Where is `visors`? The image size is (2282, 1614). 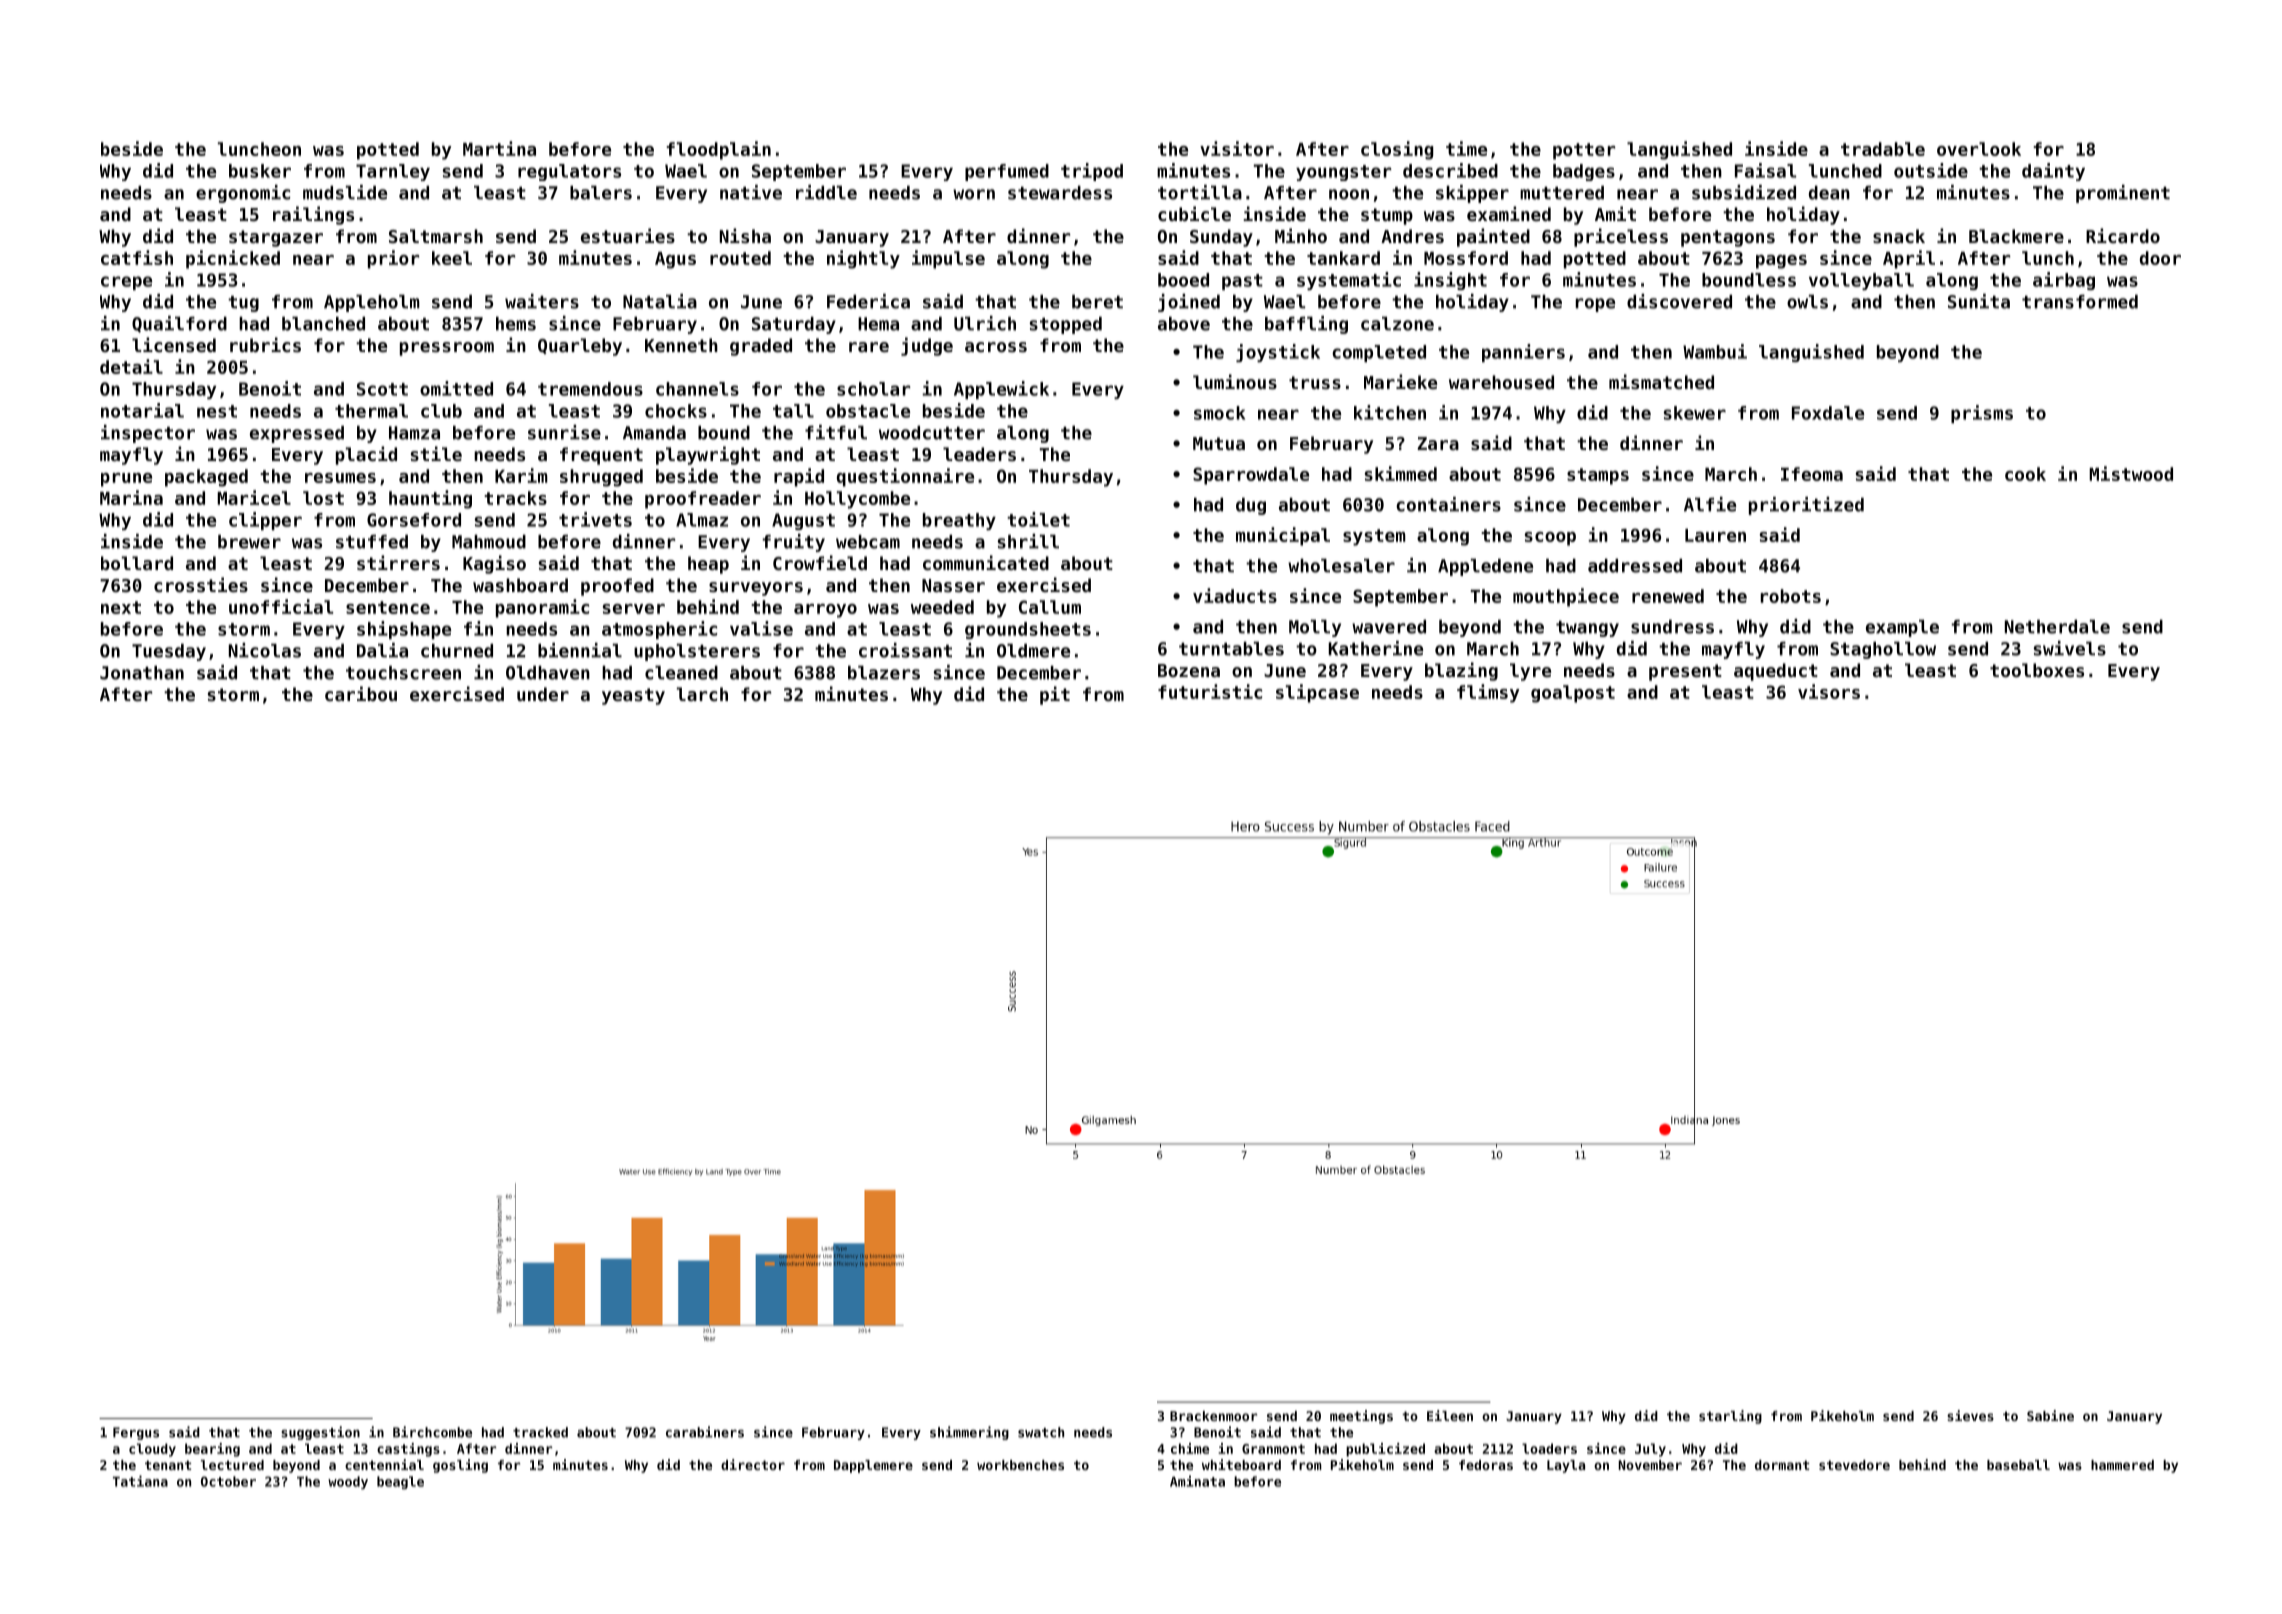 visors is located at coordinates (1829, 691).
